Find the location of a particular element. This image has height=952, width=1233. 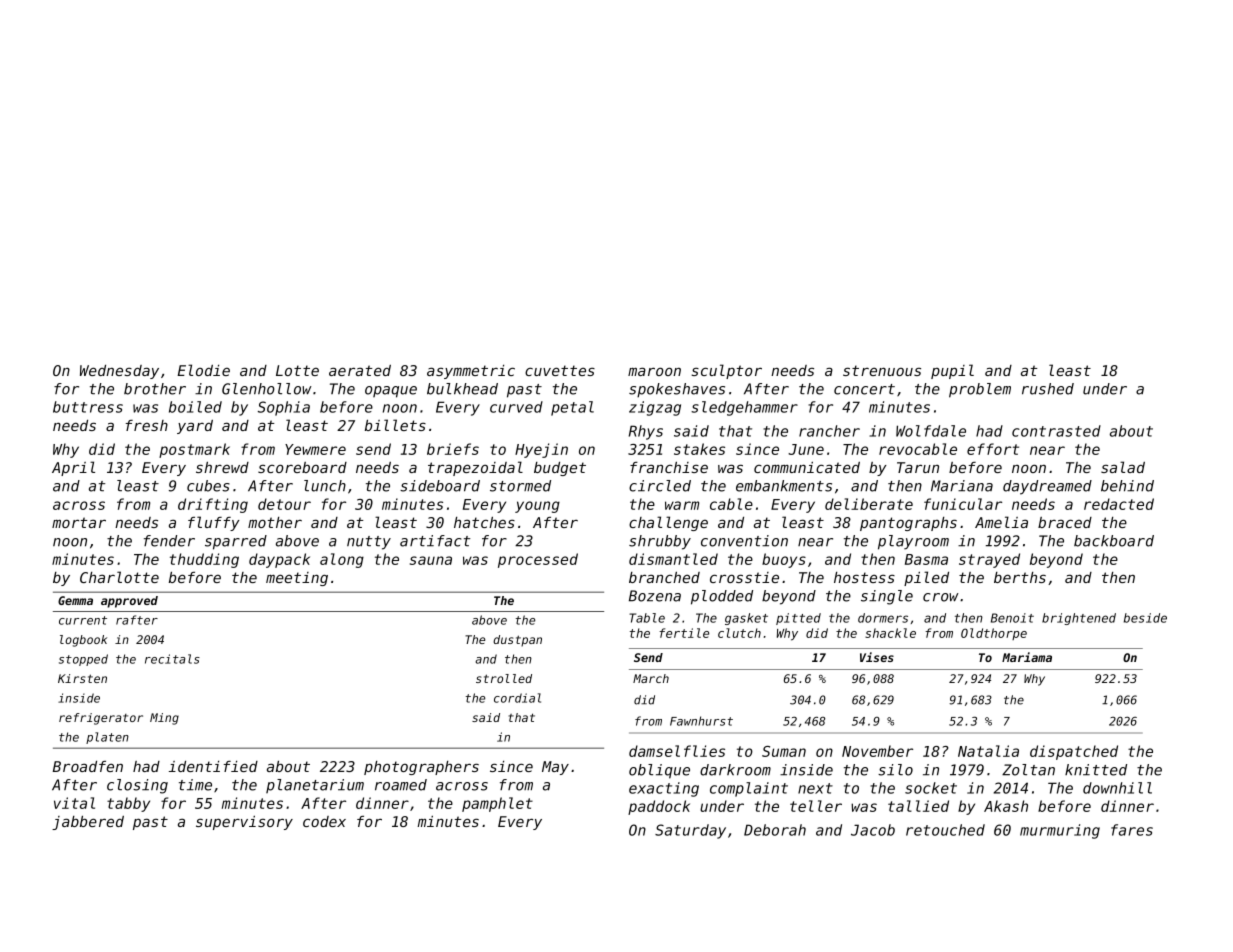

beside is located at coordinates (1145, 618).
